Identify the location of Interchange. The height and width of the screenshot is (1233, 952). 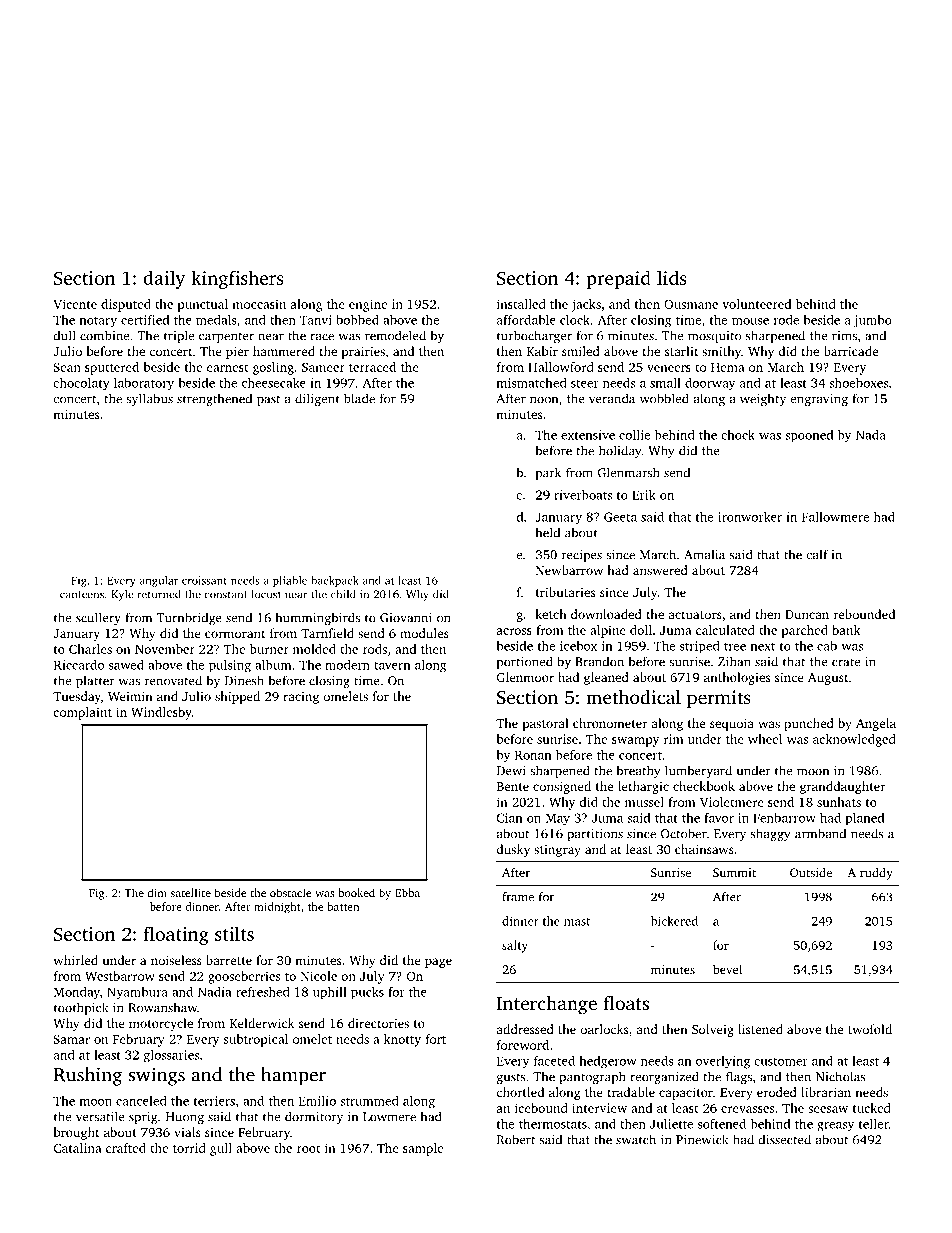
(547, 1005).
